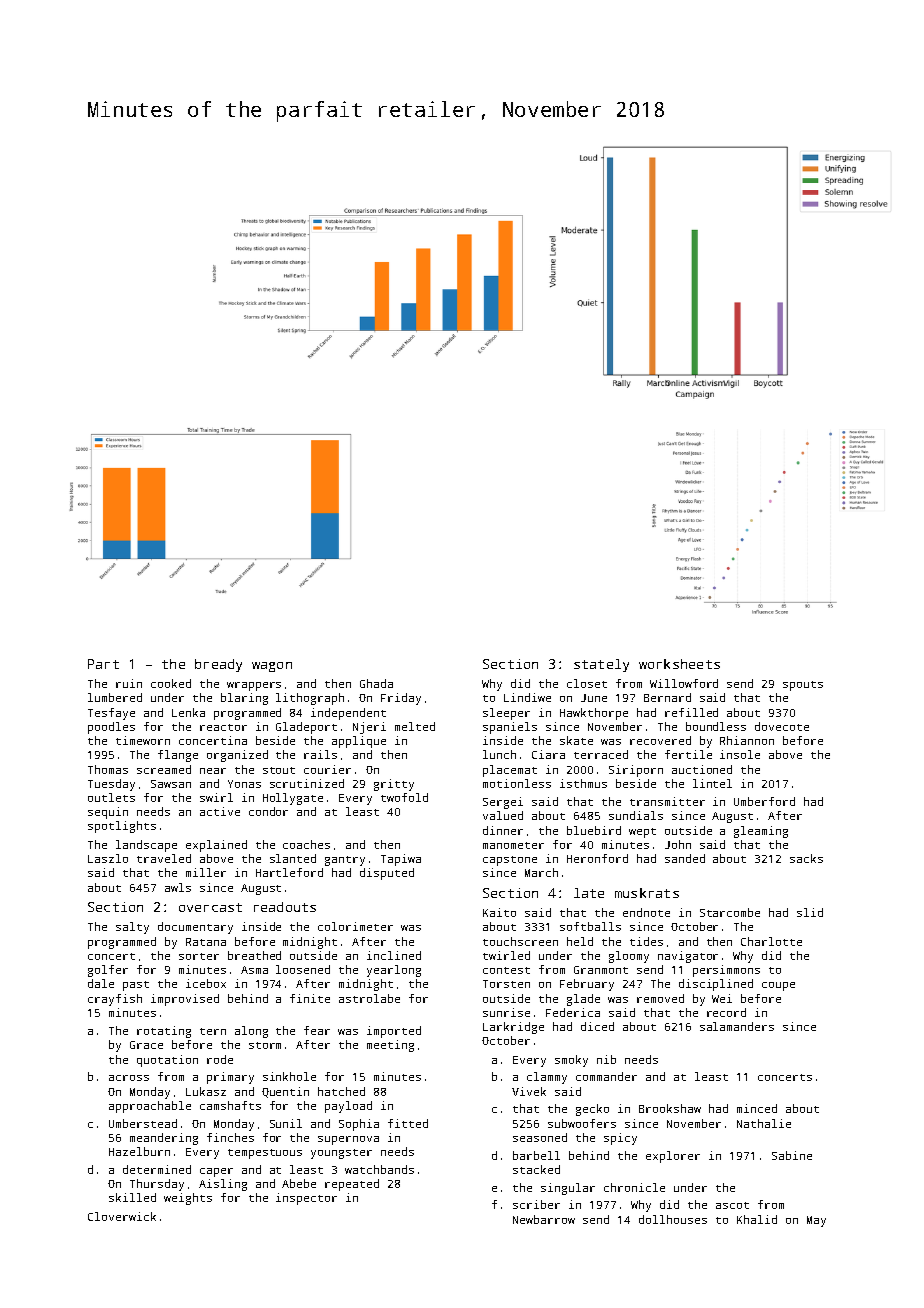 The width and height of the page is (924, 1308). I want to click on tides, so click(646, 941).
